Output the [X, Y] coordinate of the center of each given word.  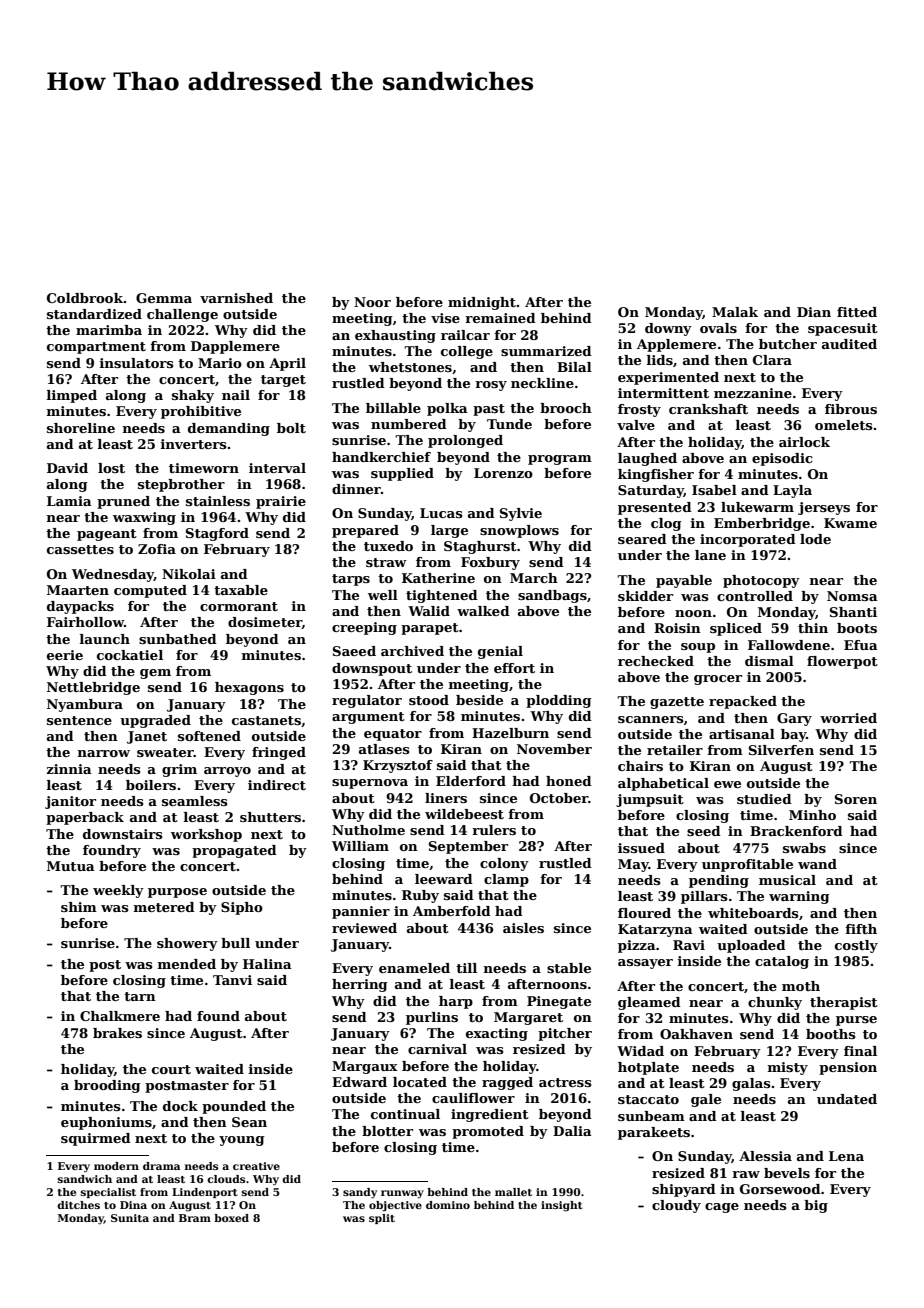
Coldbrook [85, 298]
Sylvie [521, 514]
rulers [494, 830]
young [242, 1141]
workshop [206, 835]
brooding [107, 1086]
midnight [482, 303]
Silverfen [781, 750]
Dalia [572, 1131]
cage [722, 1208]
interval [277, 468]
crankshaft [708, 409]
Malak [735, 312]
